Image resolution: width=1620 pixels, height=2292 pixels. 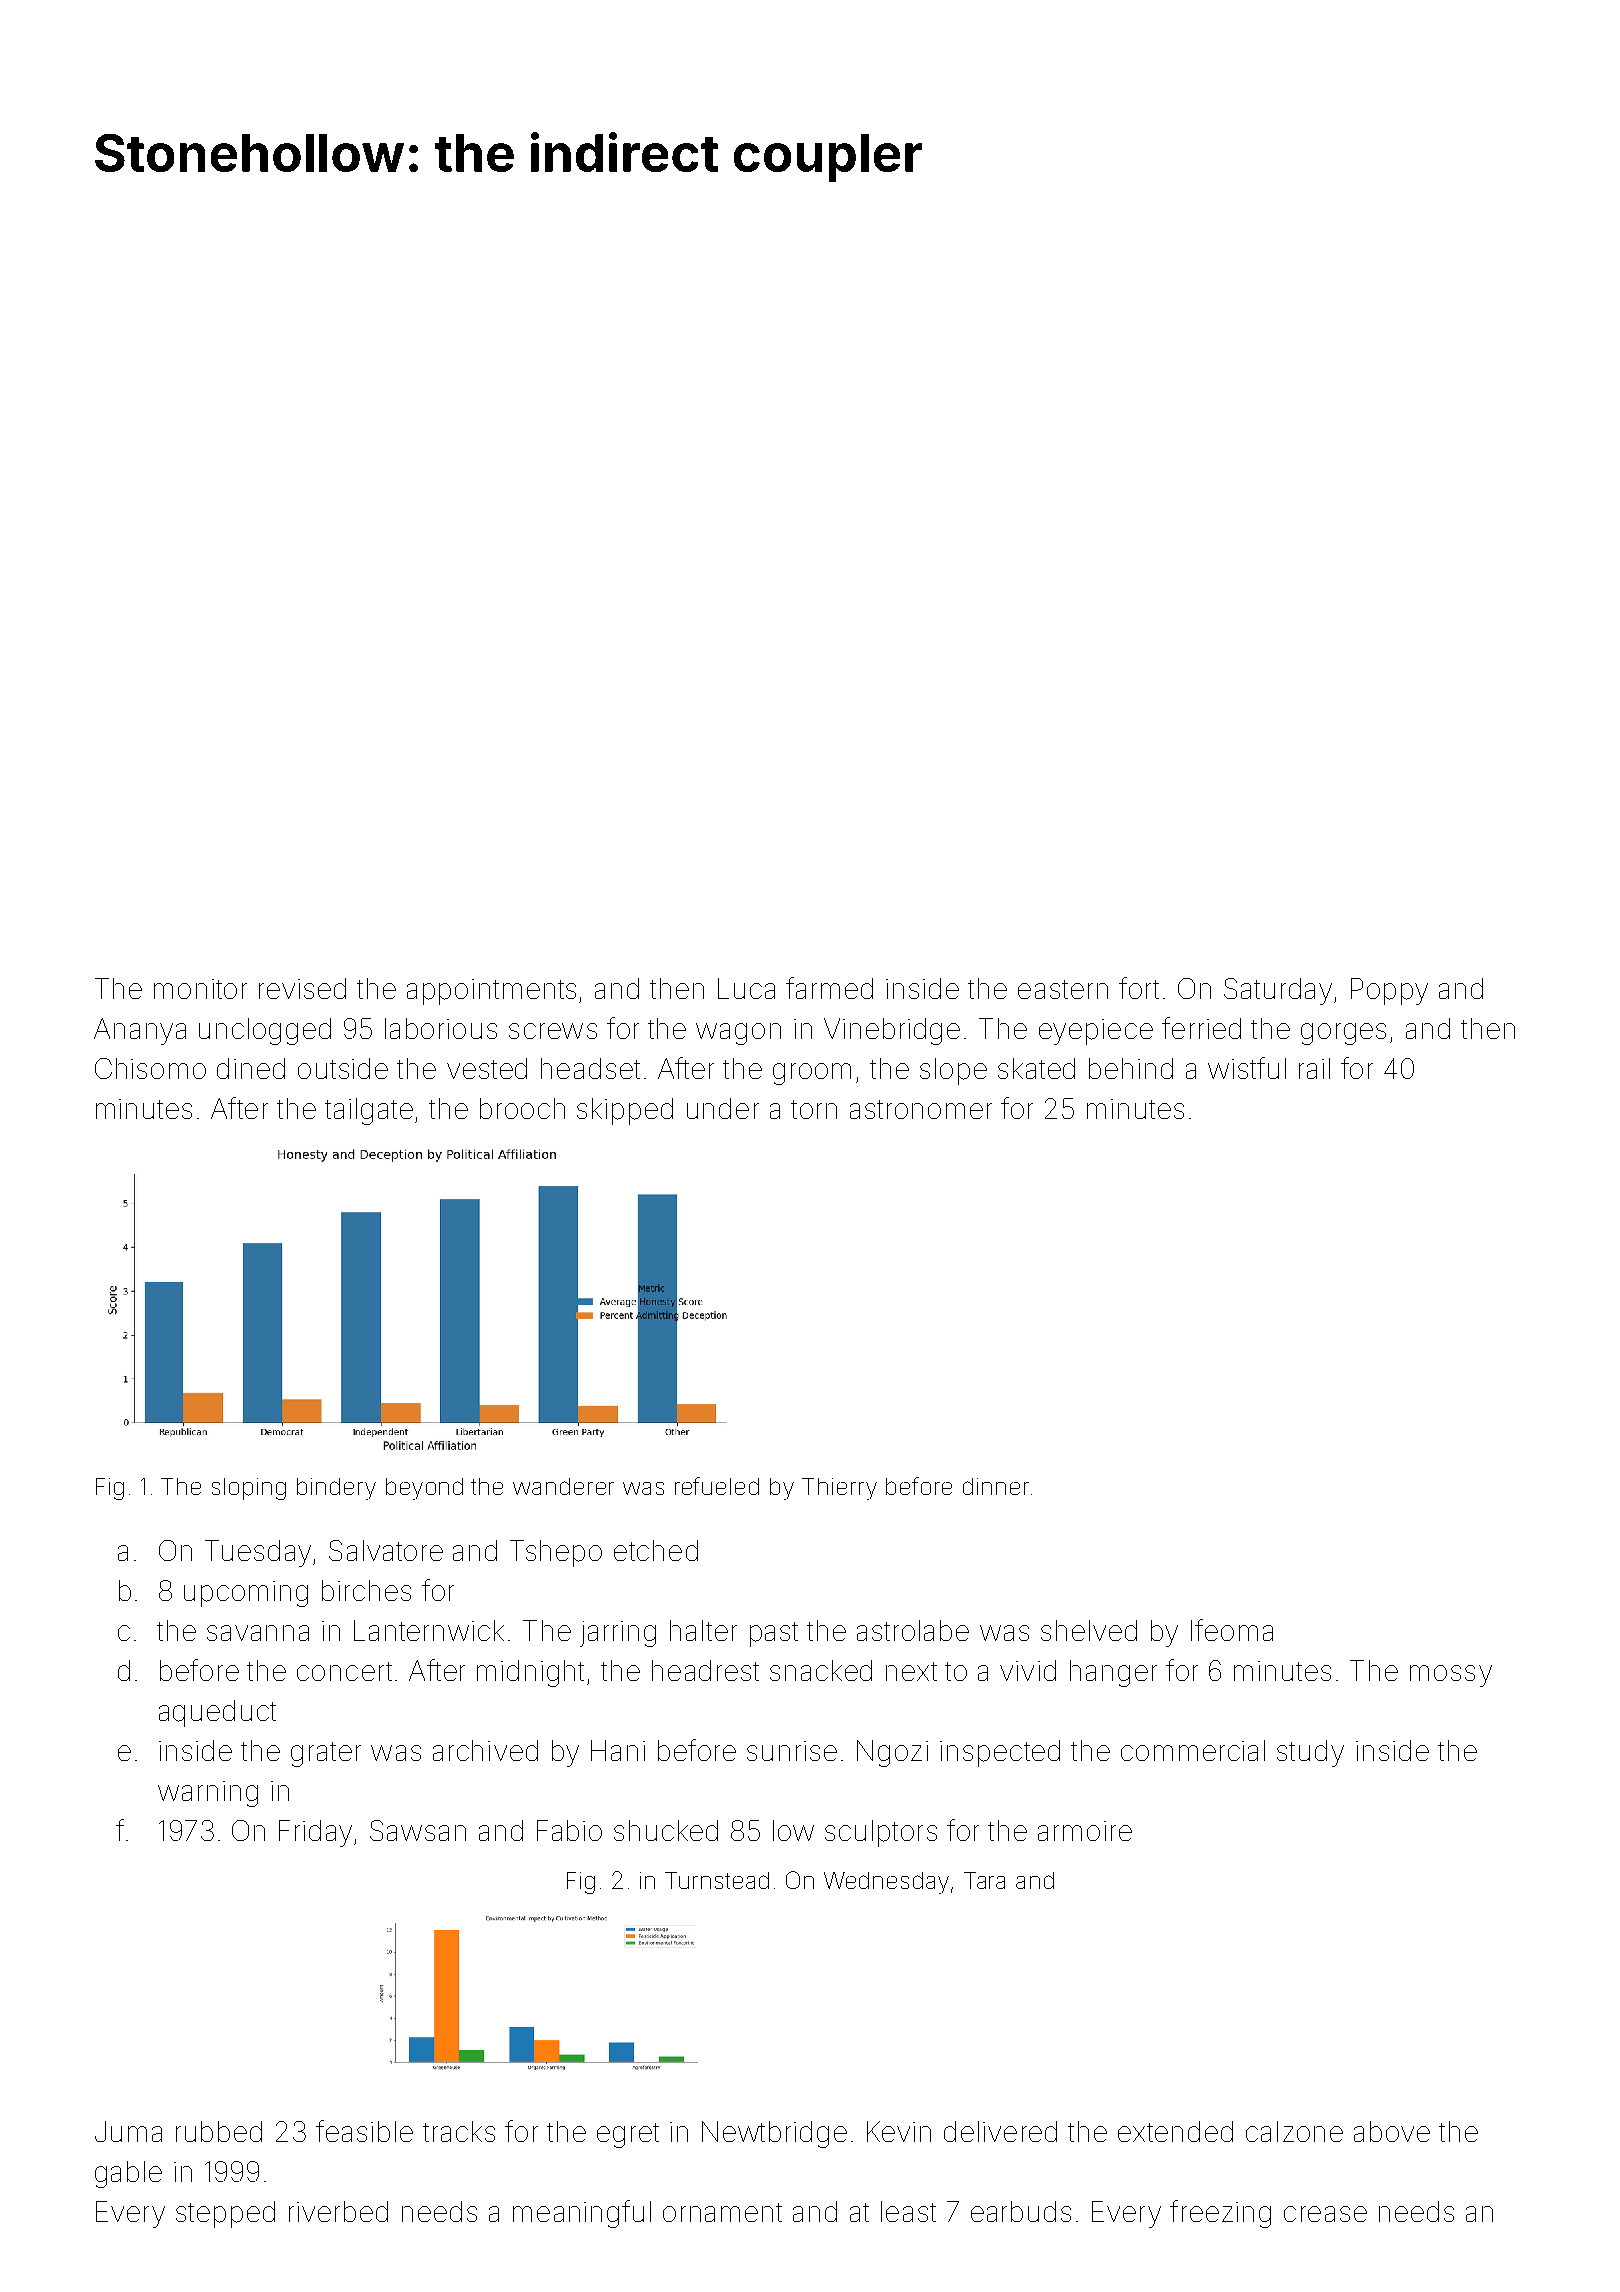 I want to click on Ifeoma, so click(x=1232, y=1630).
